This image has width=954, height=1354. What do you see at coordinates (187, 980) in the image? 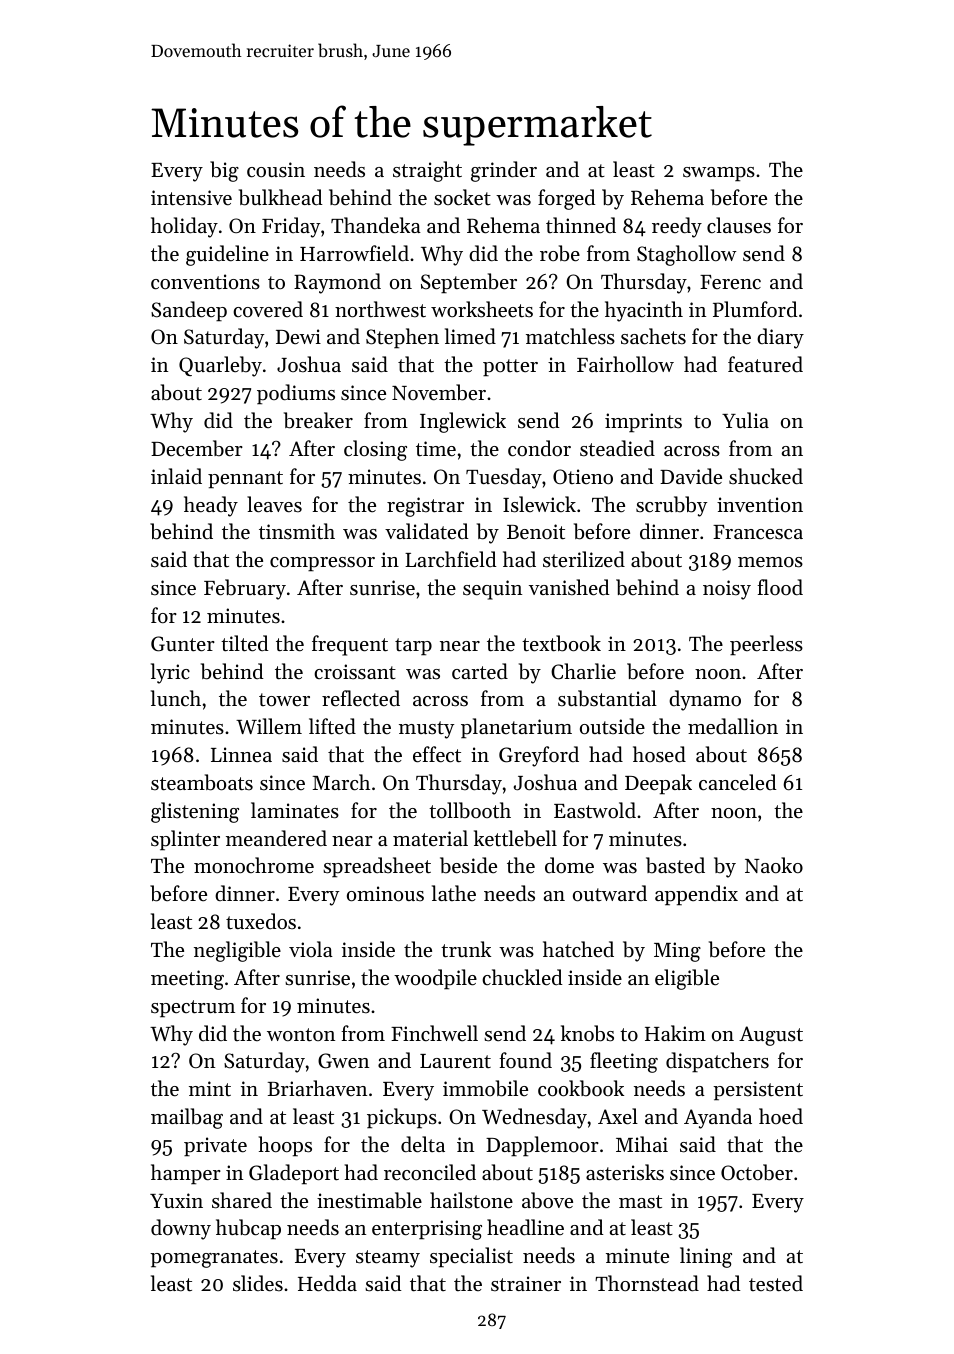
I see `meeting` at bounding box center [187, 980].
